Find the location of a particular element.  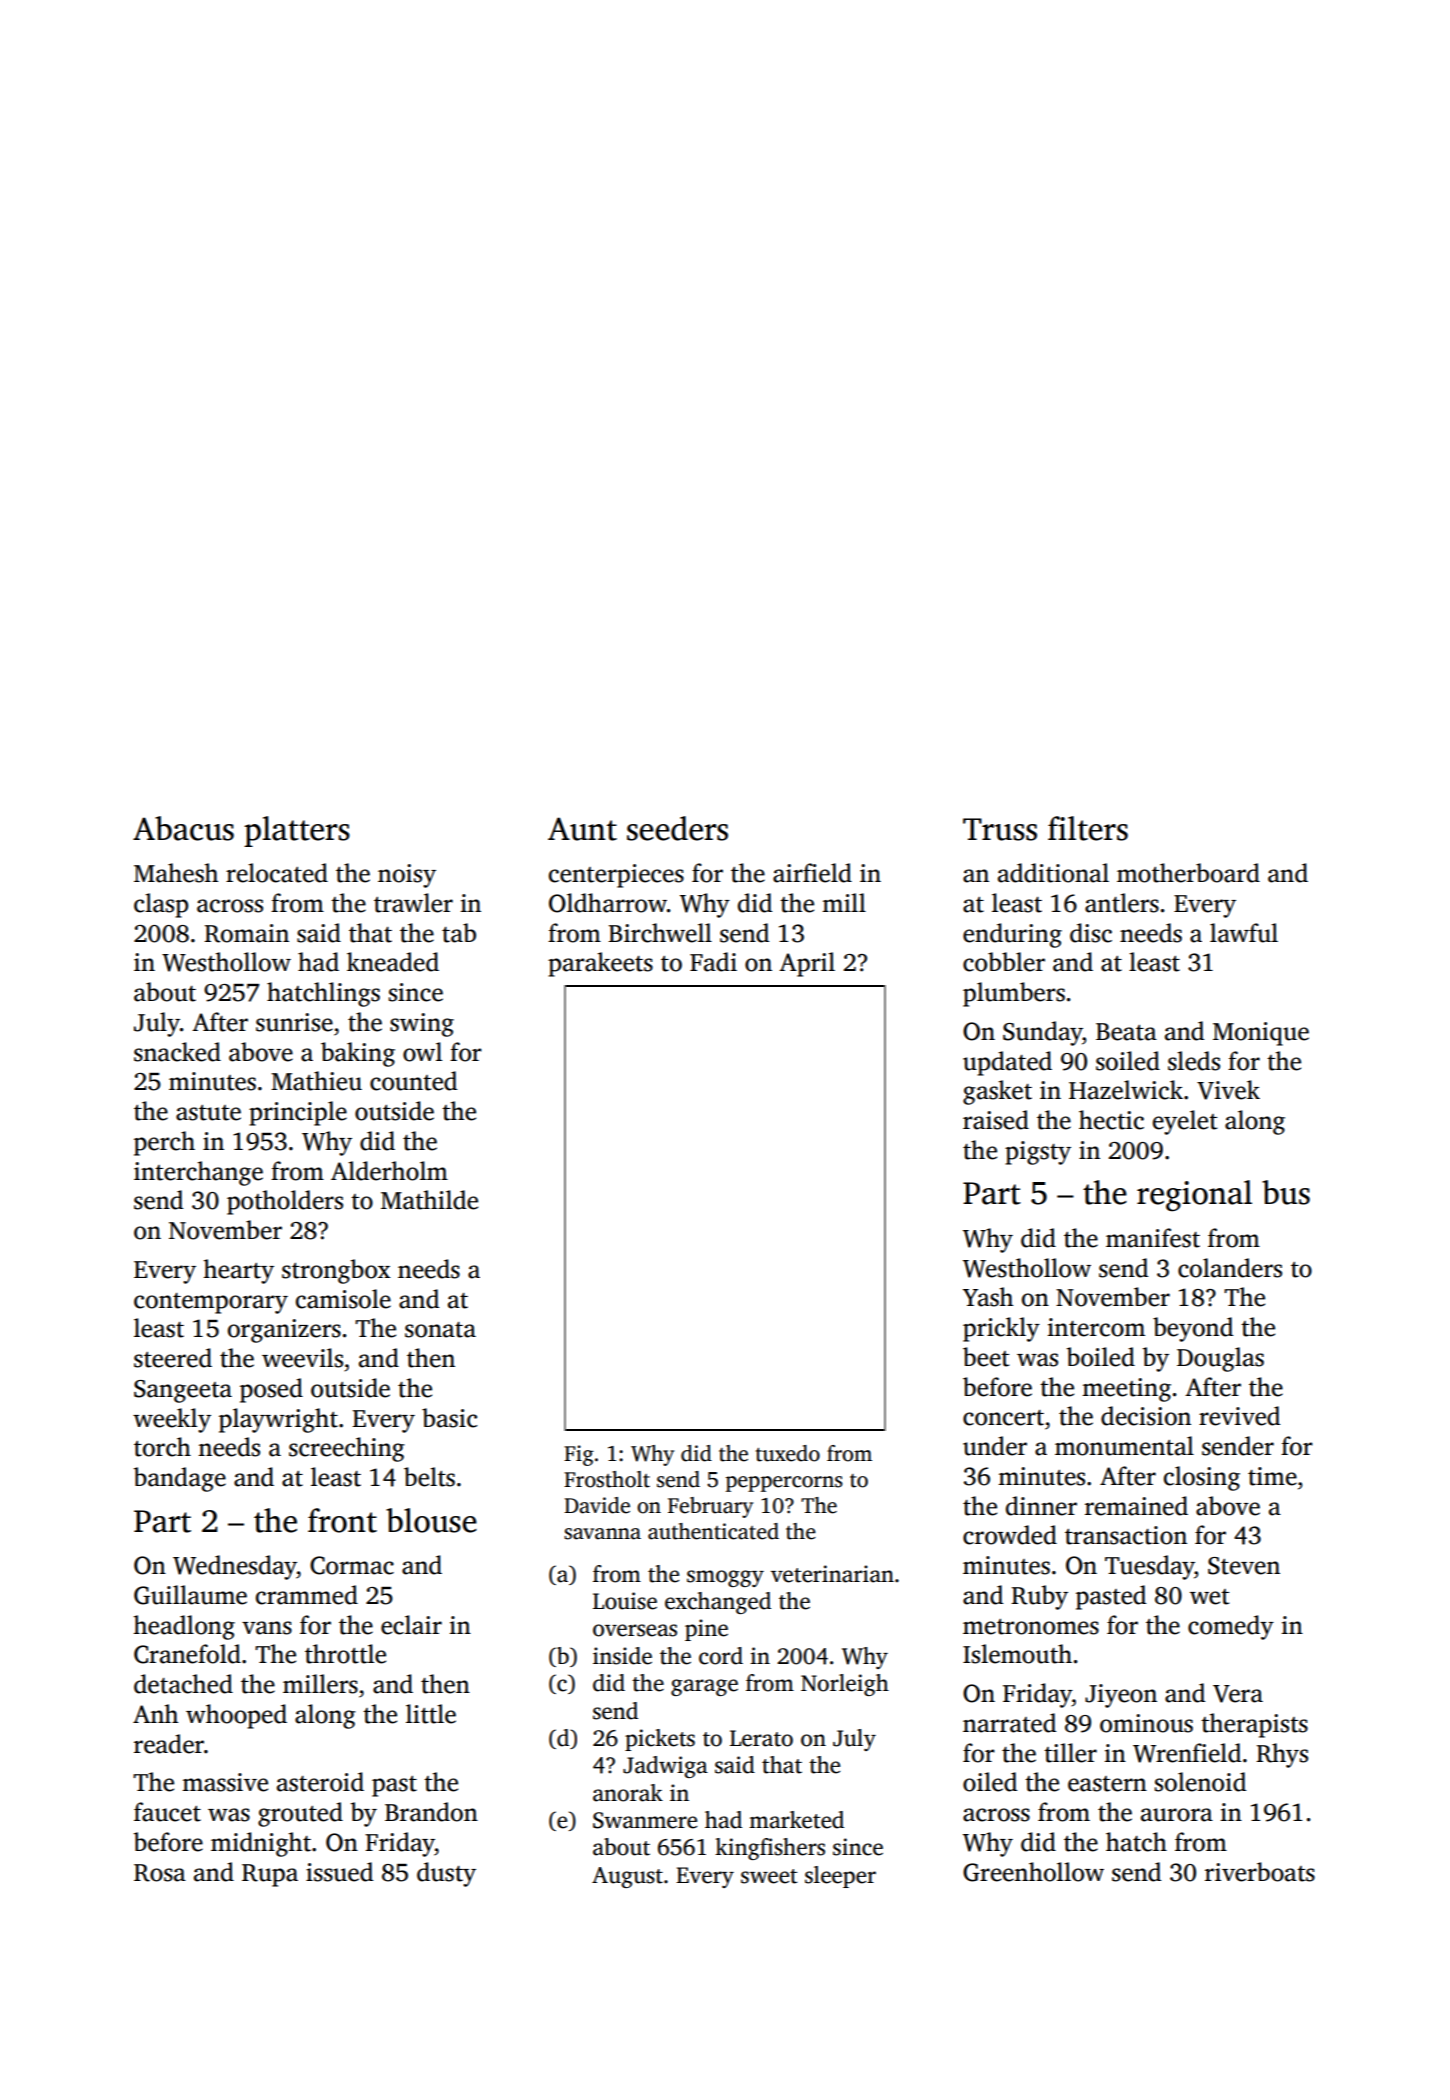

tuxedo is located at coordinates (788, 1453).
